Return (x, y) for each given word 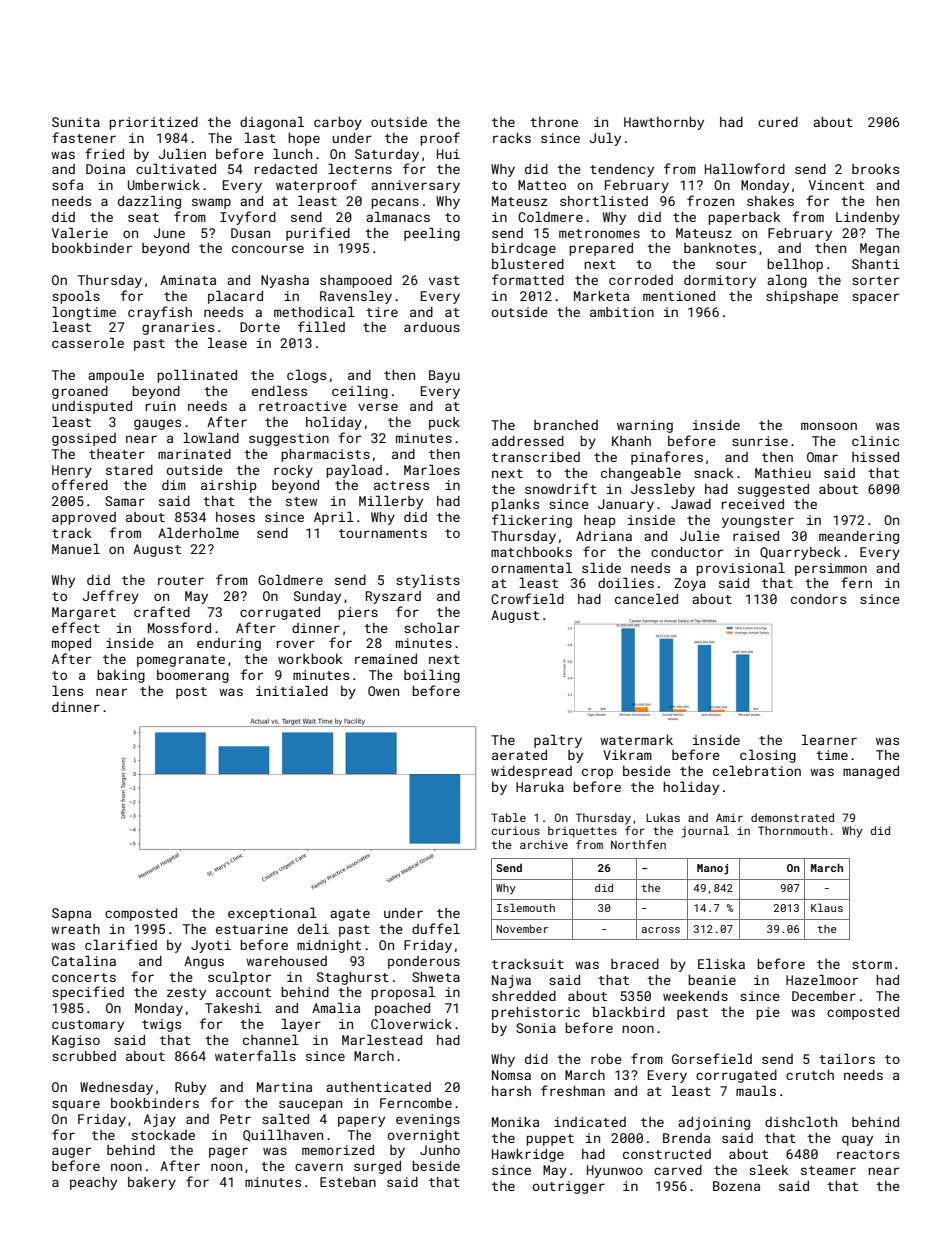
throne (554, 122)
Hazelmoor (822, 980)
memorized (338, 1150)
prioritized (153, 123)
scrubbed (84, 1056)
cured (778, 122)
